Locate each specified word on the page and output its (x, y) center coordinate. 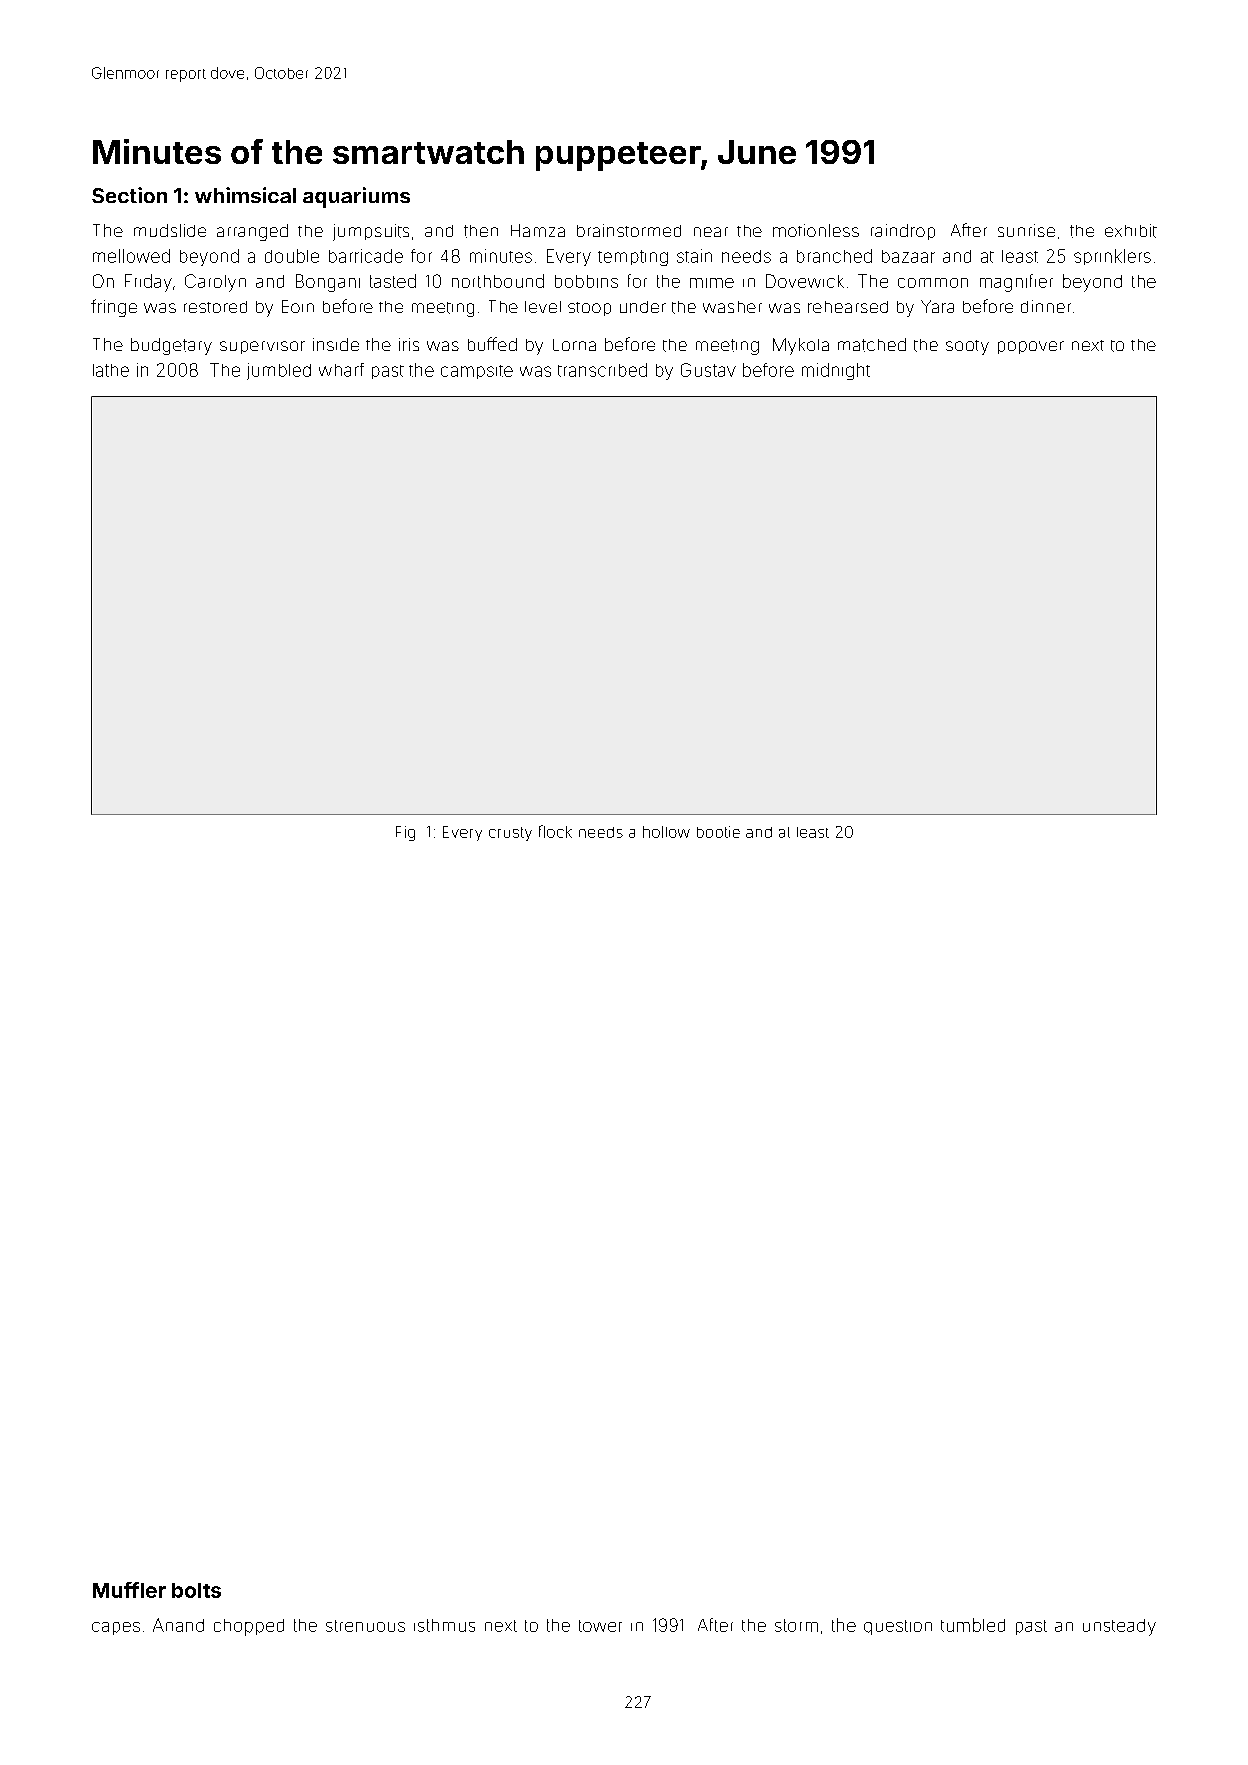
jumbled (279, 371)
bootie (718, 832)
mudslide (170, 230)
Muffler (129, 1590)
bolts (196, 1590)
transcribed (602, 370)
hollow (666, 832)
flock (555, 831)
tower (600, 1626)
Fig (405, 833)
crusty (510, 834)
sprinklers (1112, 257)
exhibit (1131, 231)
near (711, 232)
